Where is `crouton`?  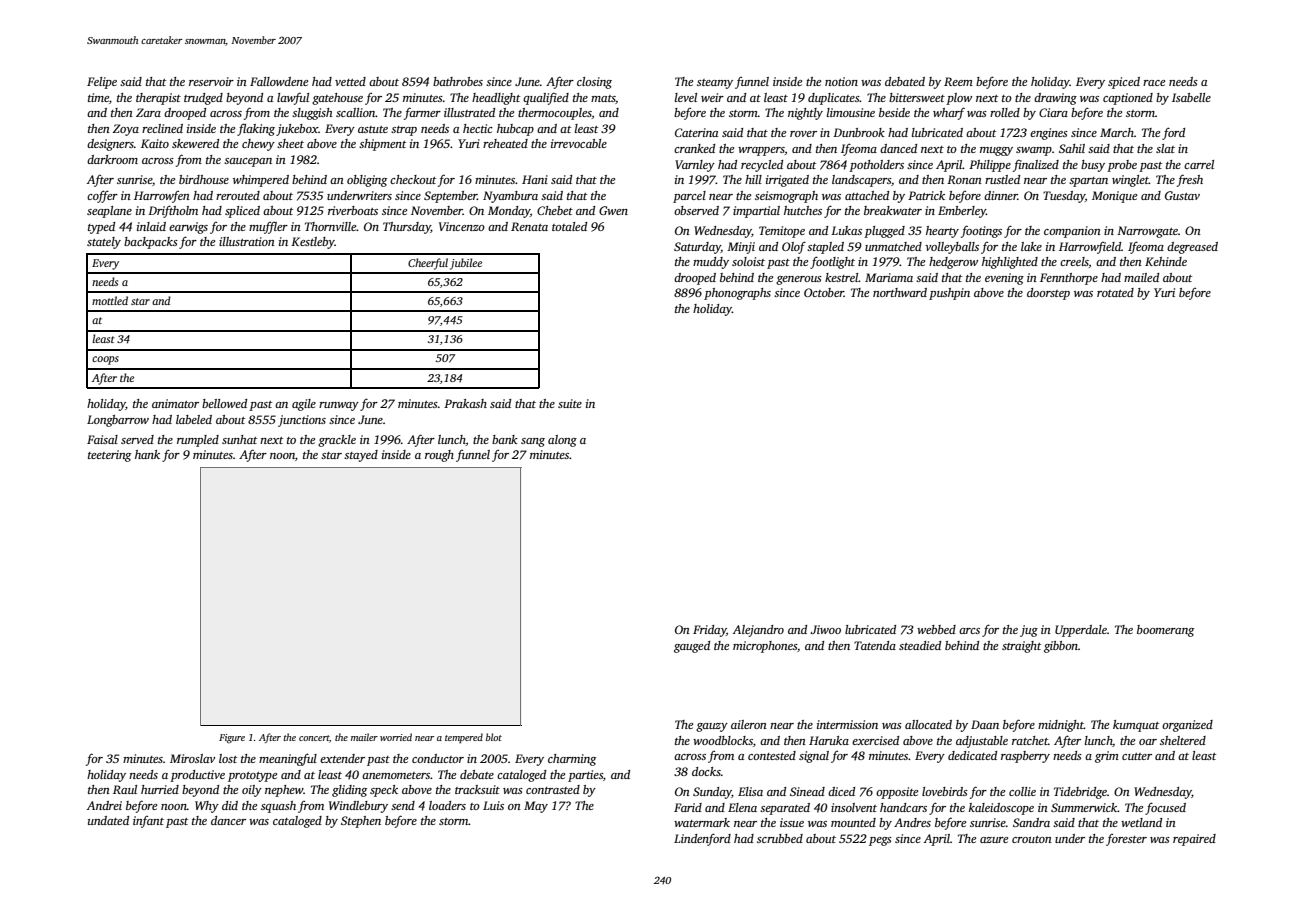 crouton is located at coordinates (1032, 839).
